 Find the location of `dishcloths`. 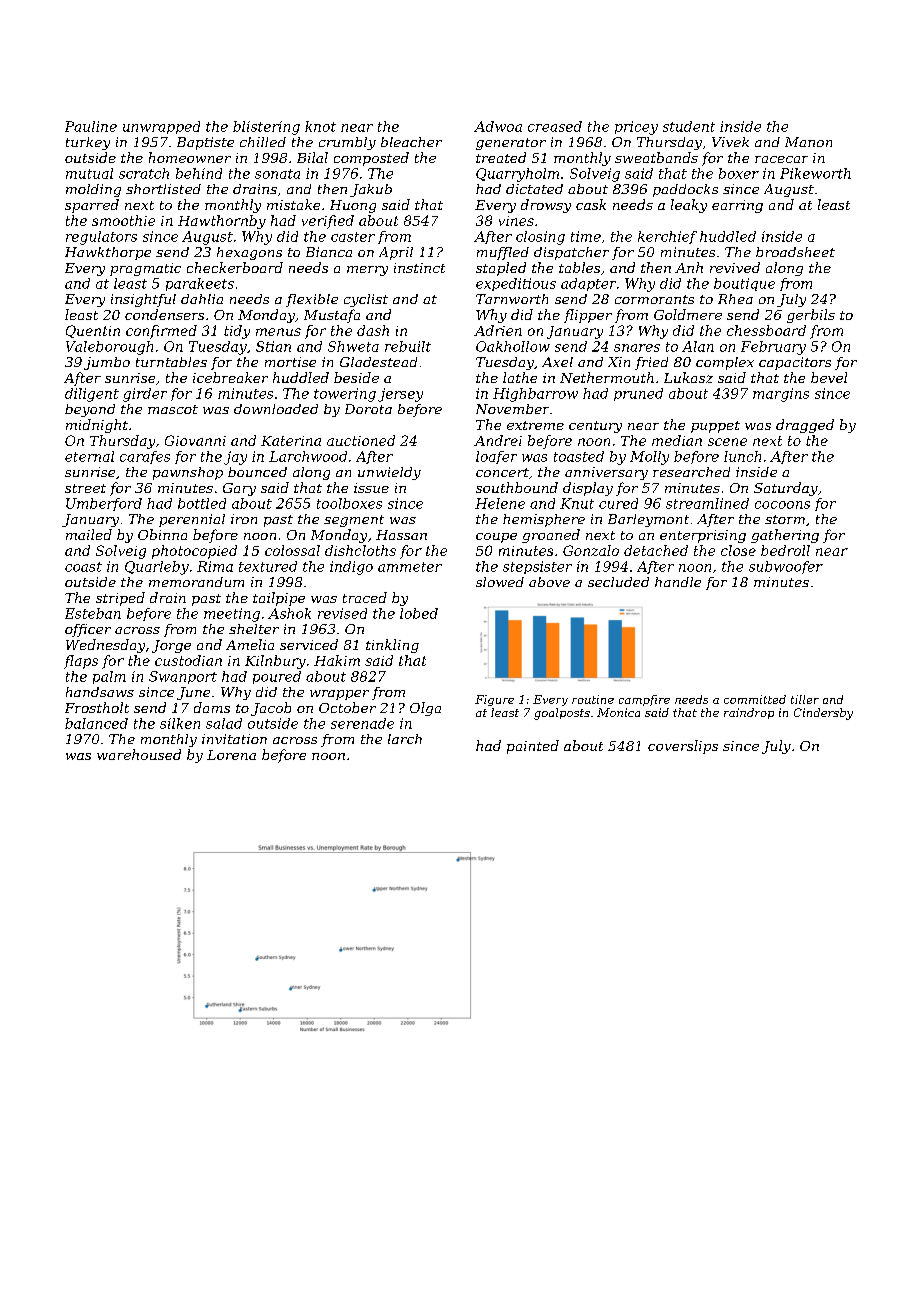

dishcloths is located at coordinates (360, 550).
